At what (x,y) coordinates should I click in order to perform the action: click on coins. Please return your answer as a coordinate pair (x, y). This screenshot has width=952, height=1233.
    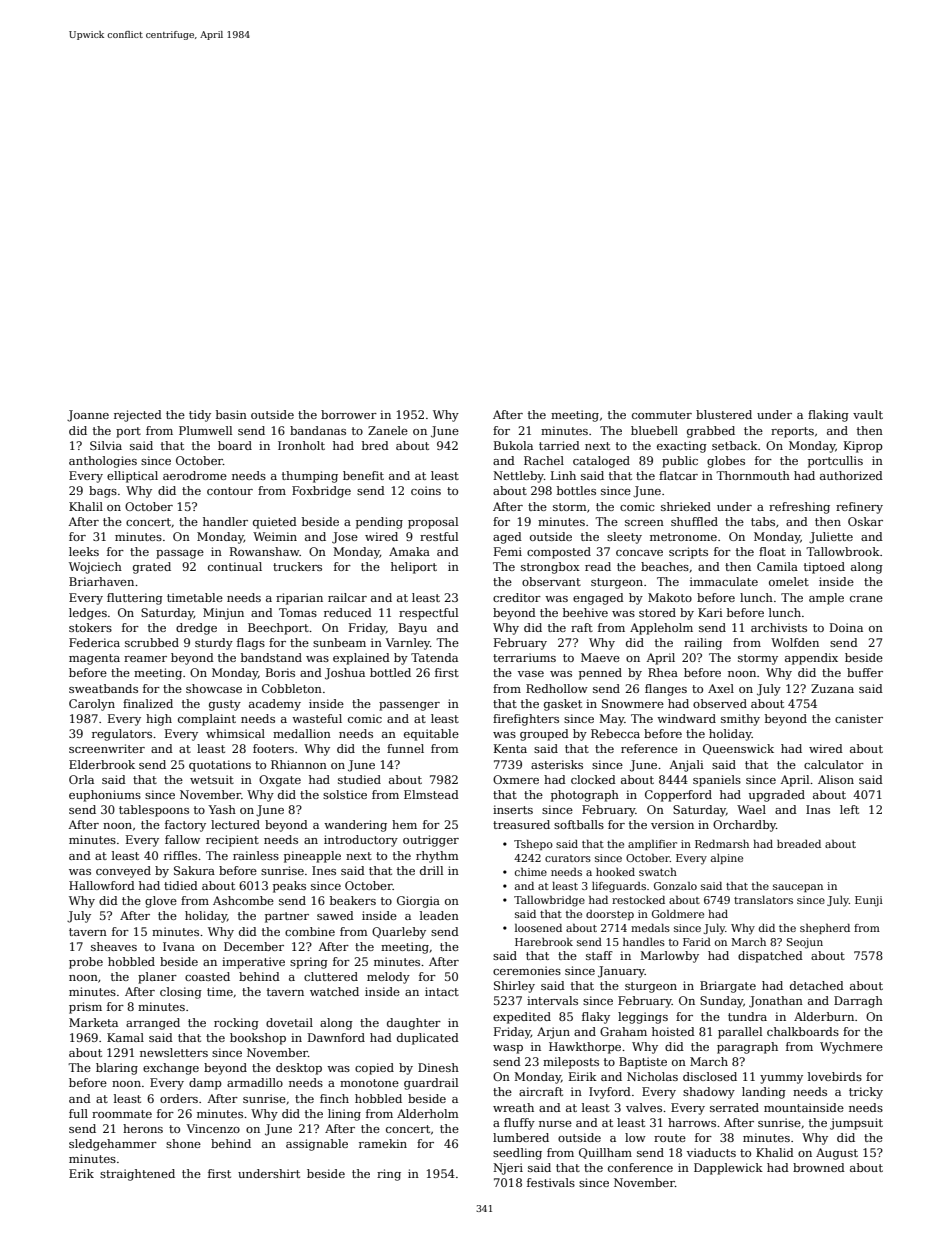
    Looking at the image, I should click on (426, 490).
